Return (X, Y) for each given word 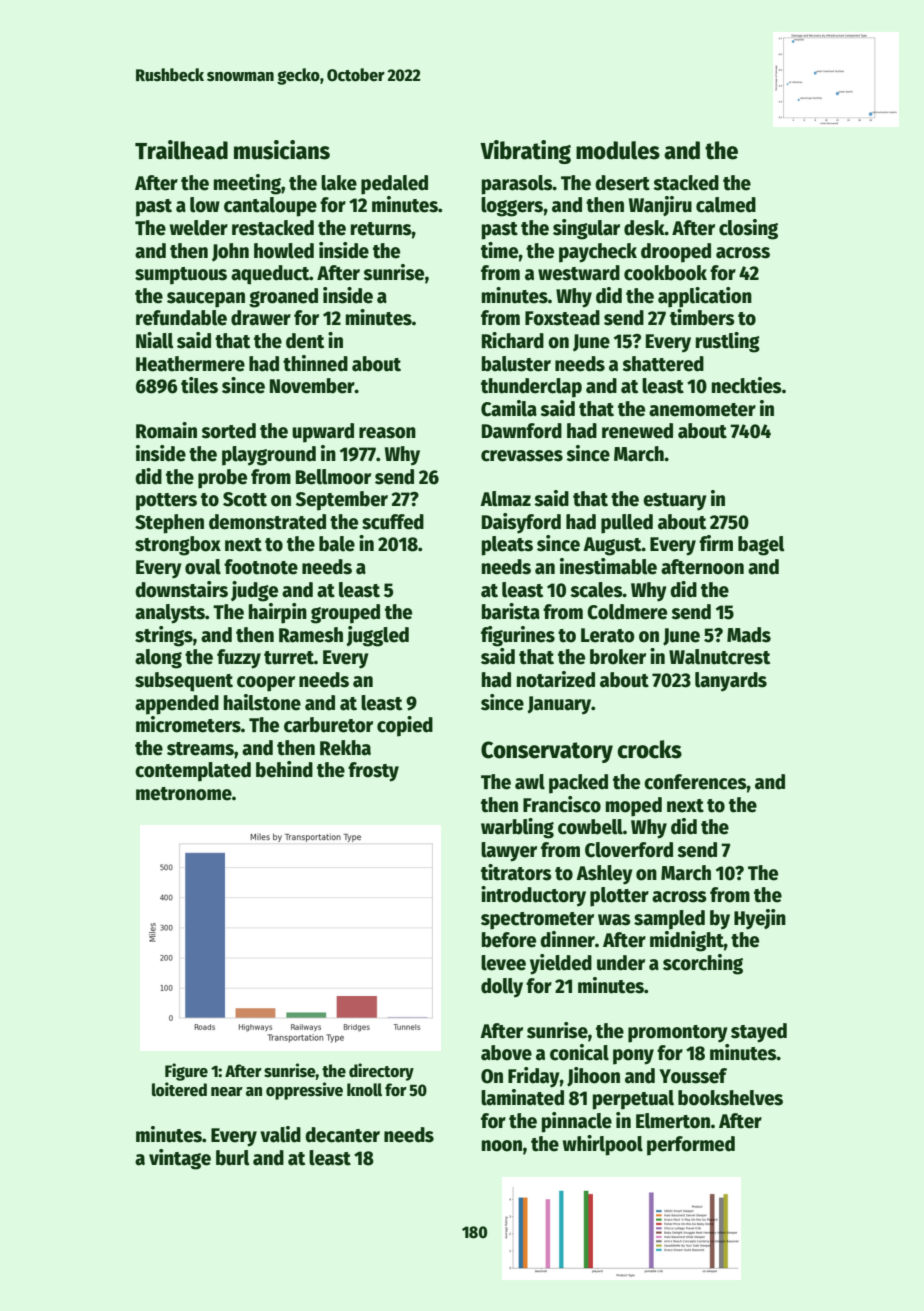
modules (618, 150)
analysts (170, 614)
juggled (377, 636)
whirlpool (603, 1145)
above (506, 1053)
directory (381, 1072)
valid (280, 1134)
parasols (517, 185)
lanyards (731, 682)
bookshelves (730, 1098)
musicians (282, 150)
